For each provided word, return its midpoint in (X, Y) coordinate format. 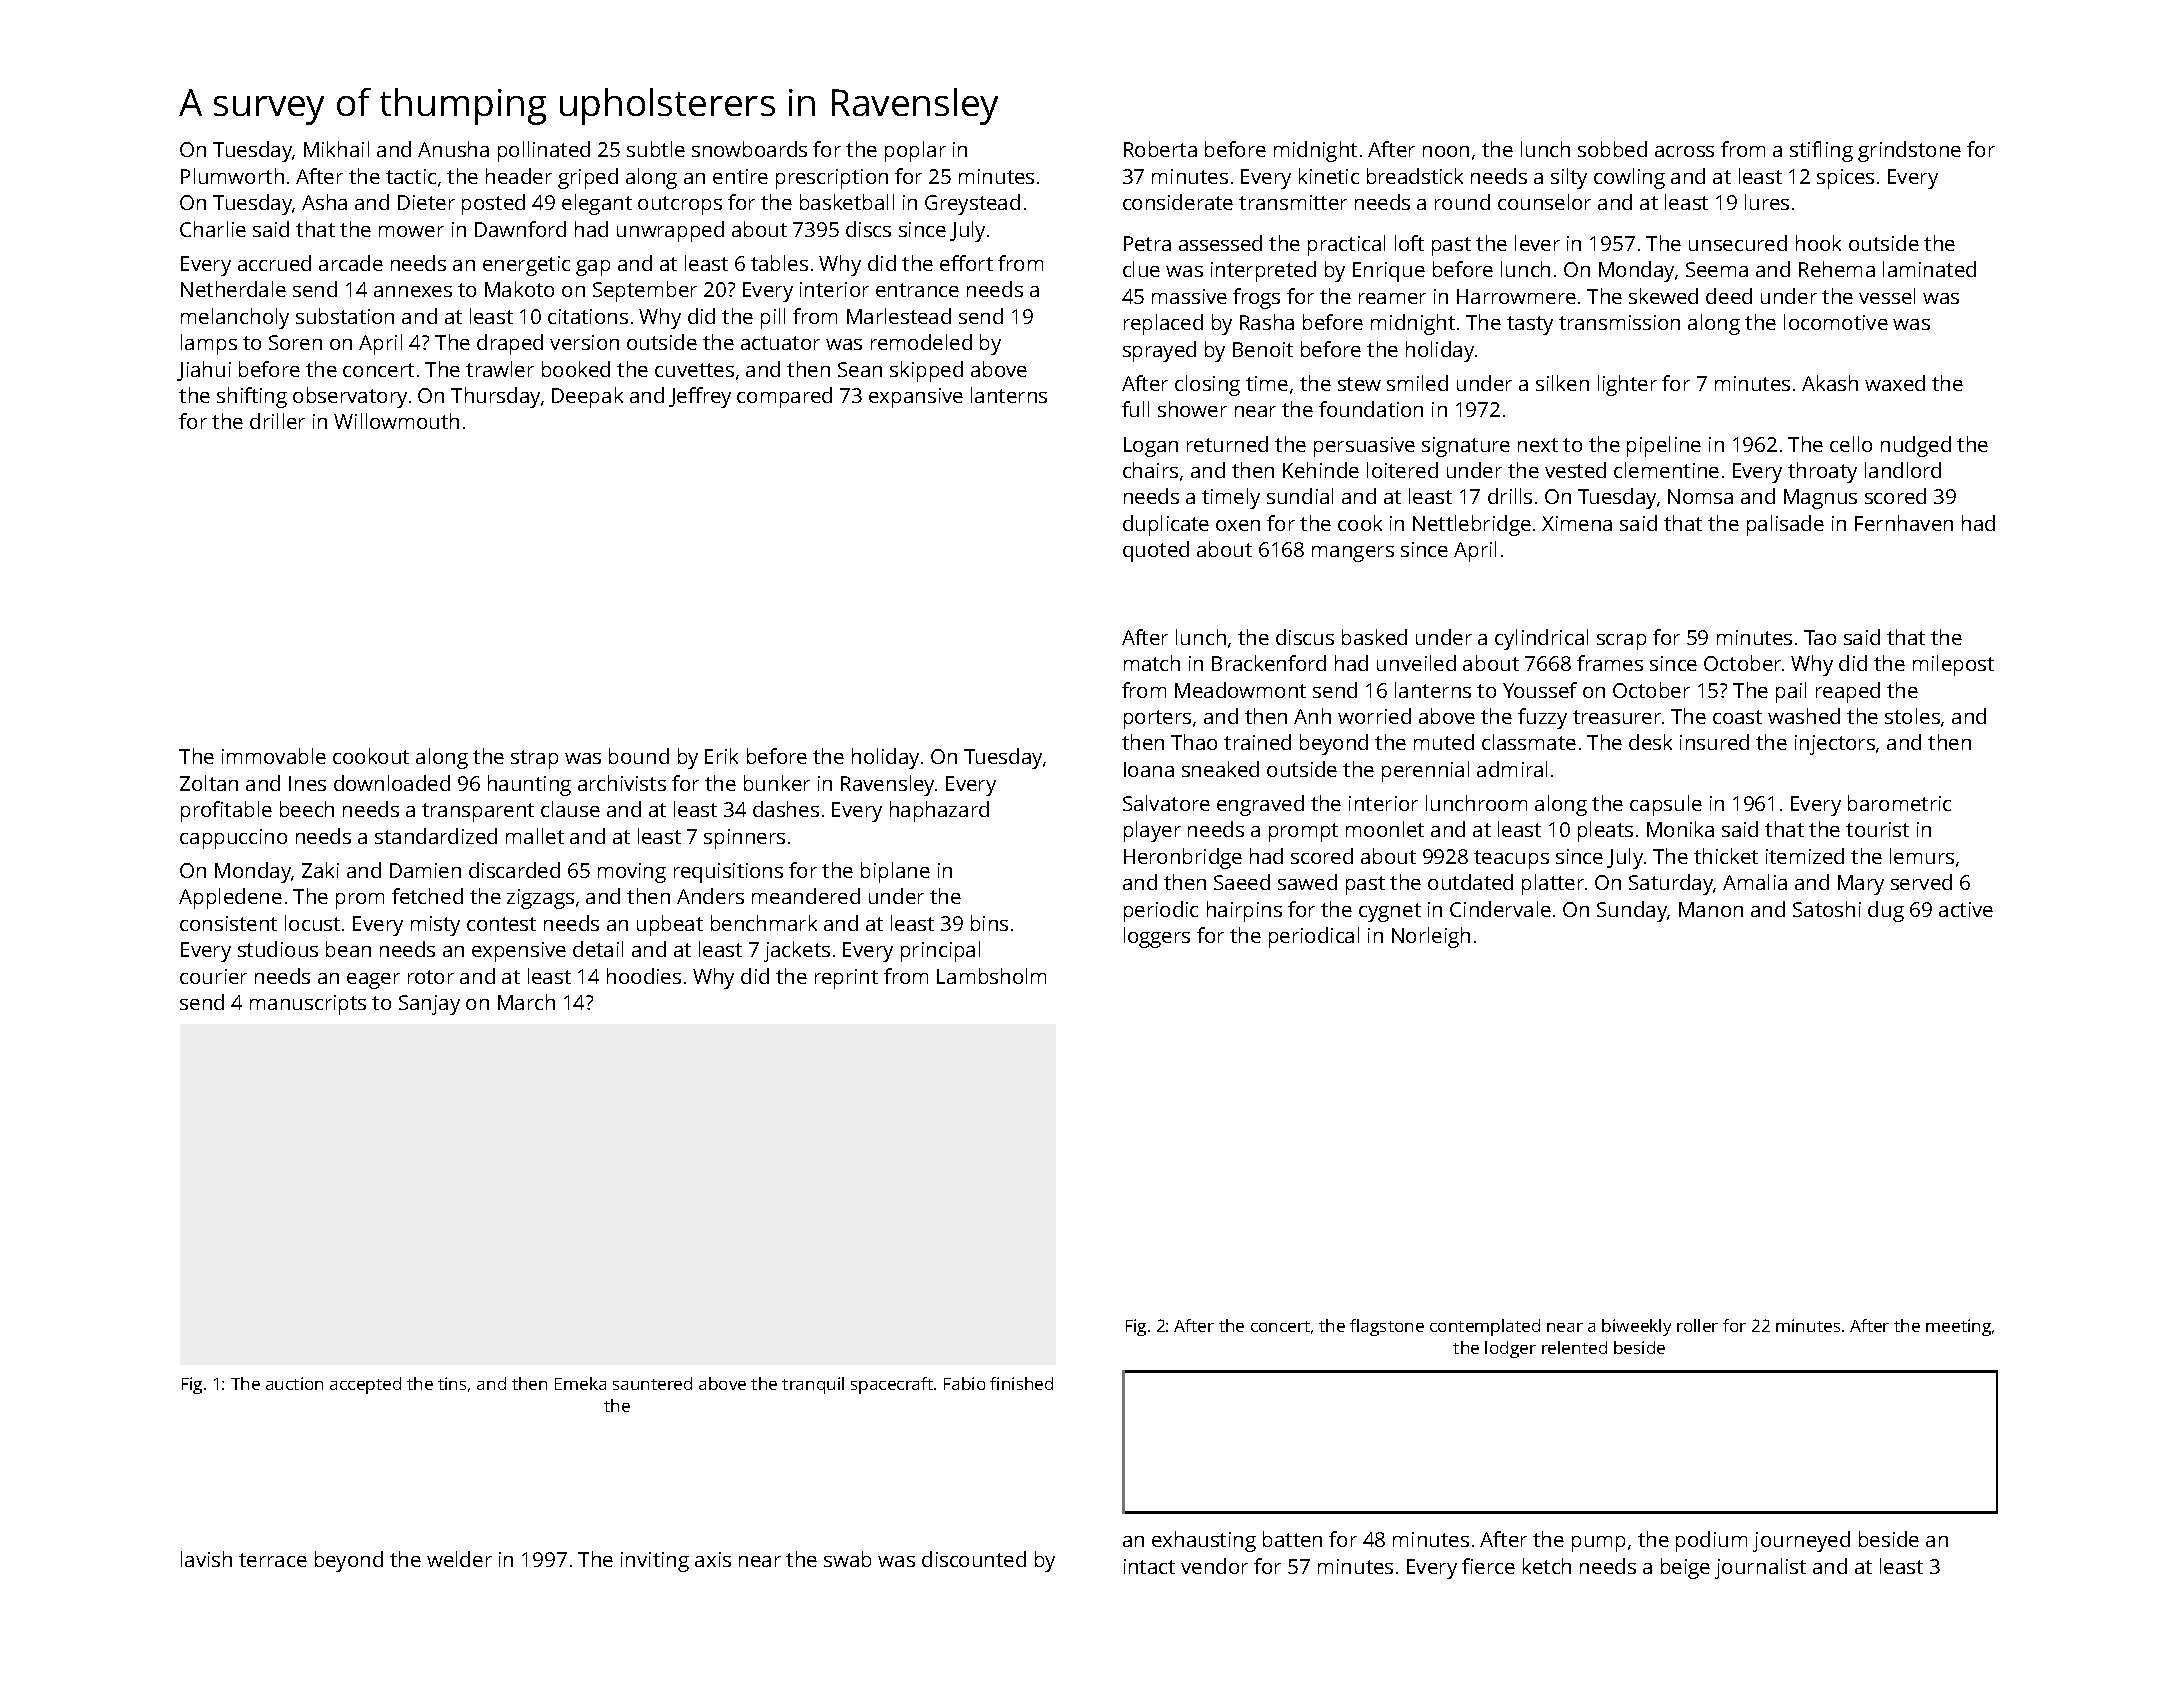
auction (294, 1383)
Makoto (519, 289)
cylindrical (1541, 639)
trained (1257, 742)
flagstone (1387, 1327)
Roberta (1160, 149)
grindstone (1909, 151)
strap (534, 759)
